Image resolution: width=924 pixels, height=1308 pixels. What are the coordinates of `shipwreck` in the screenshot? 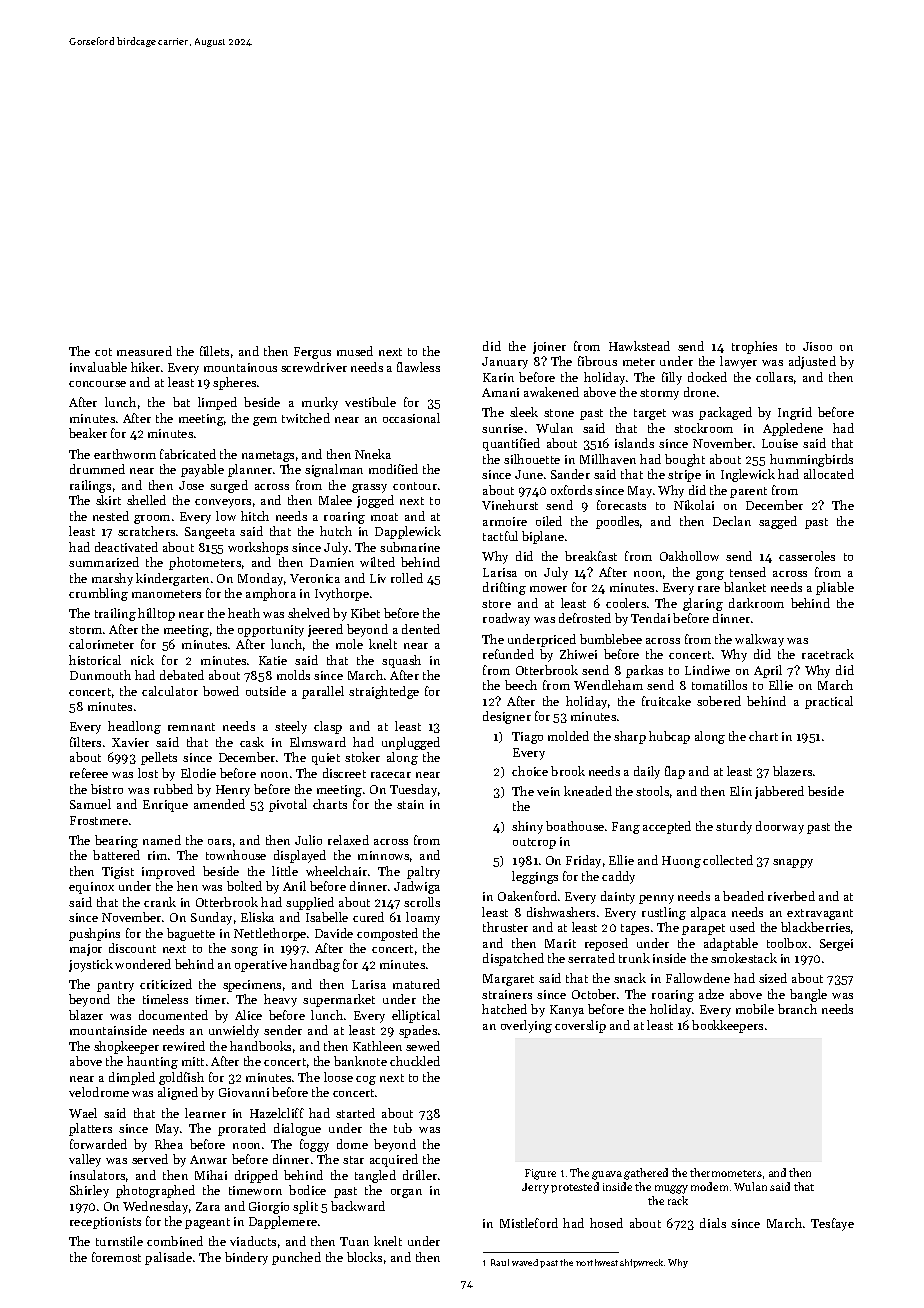 It's located at (641, 1263).
